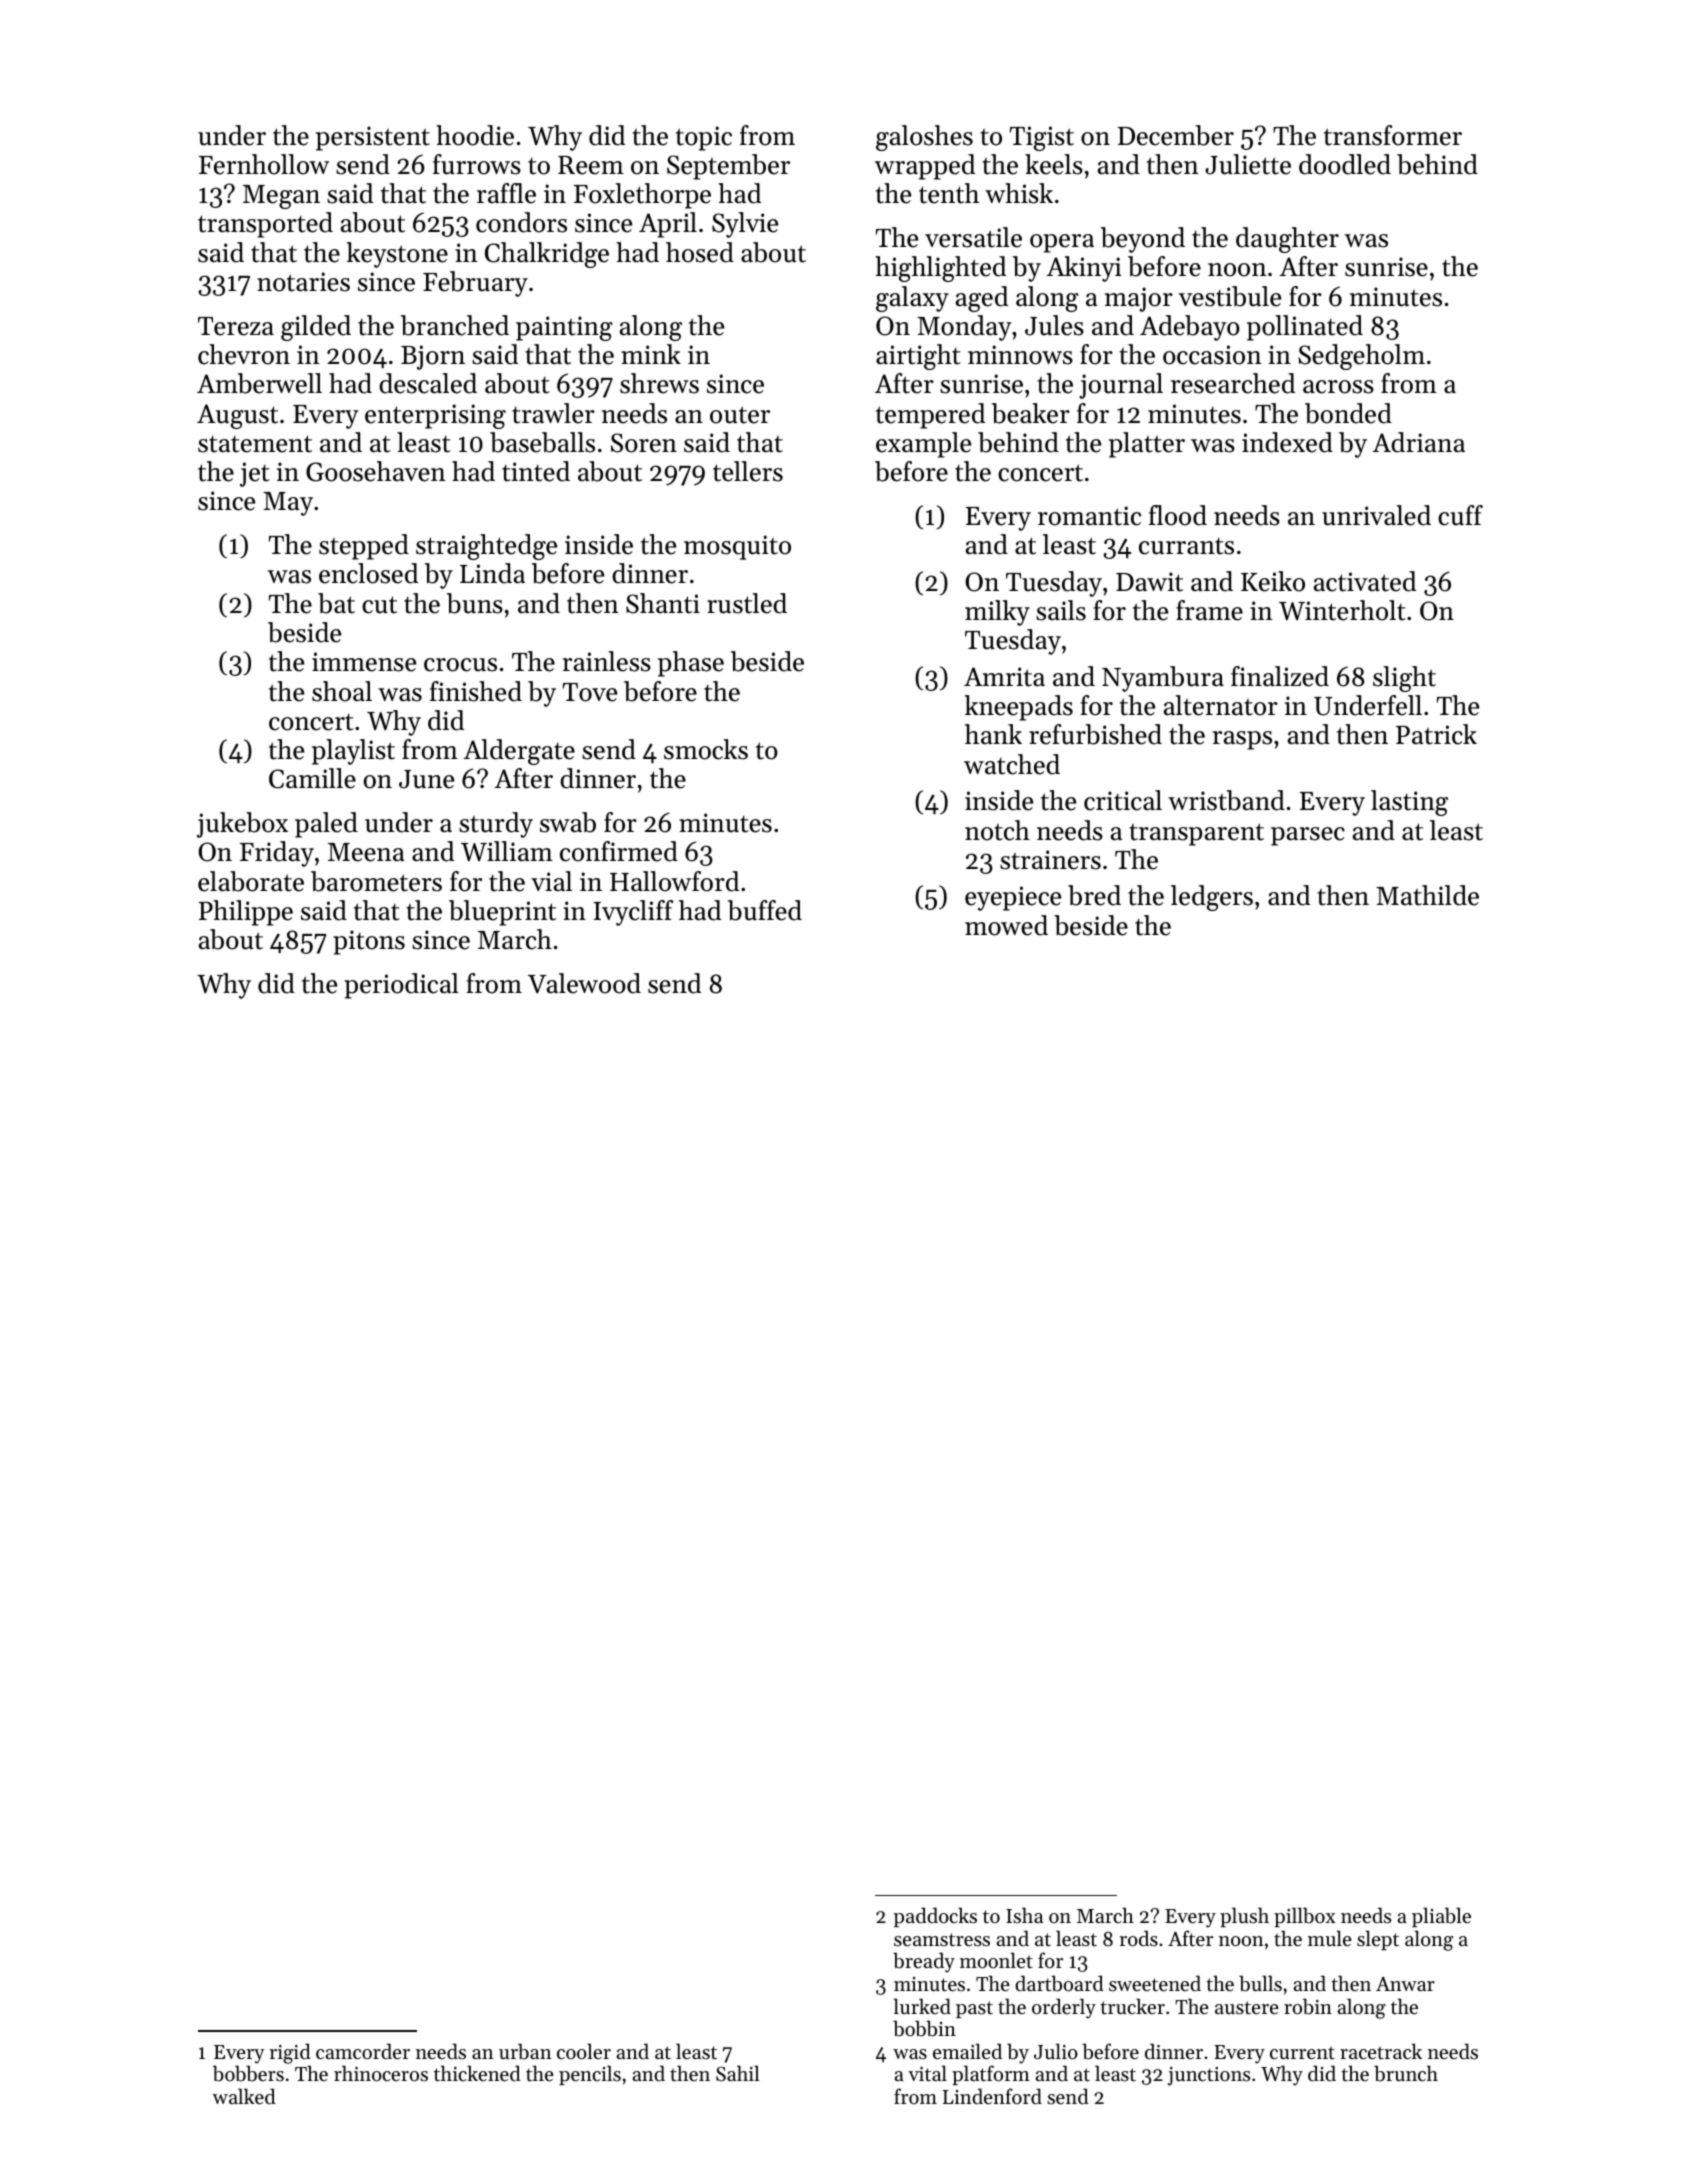 The height and width of the image is (2178, 1683). Describe the element at coordinates (401, 986) in the image. I see `periodical` at that location.
